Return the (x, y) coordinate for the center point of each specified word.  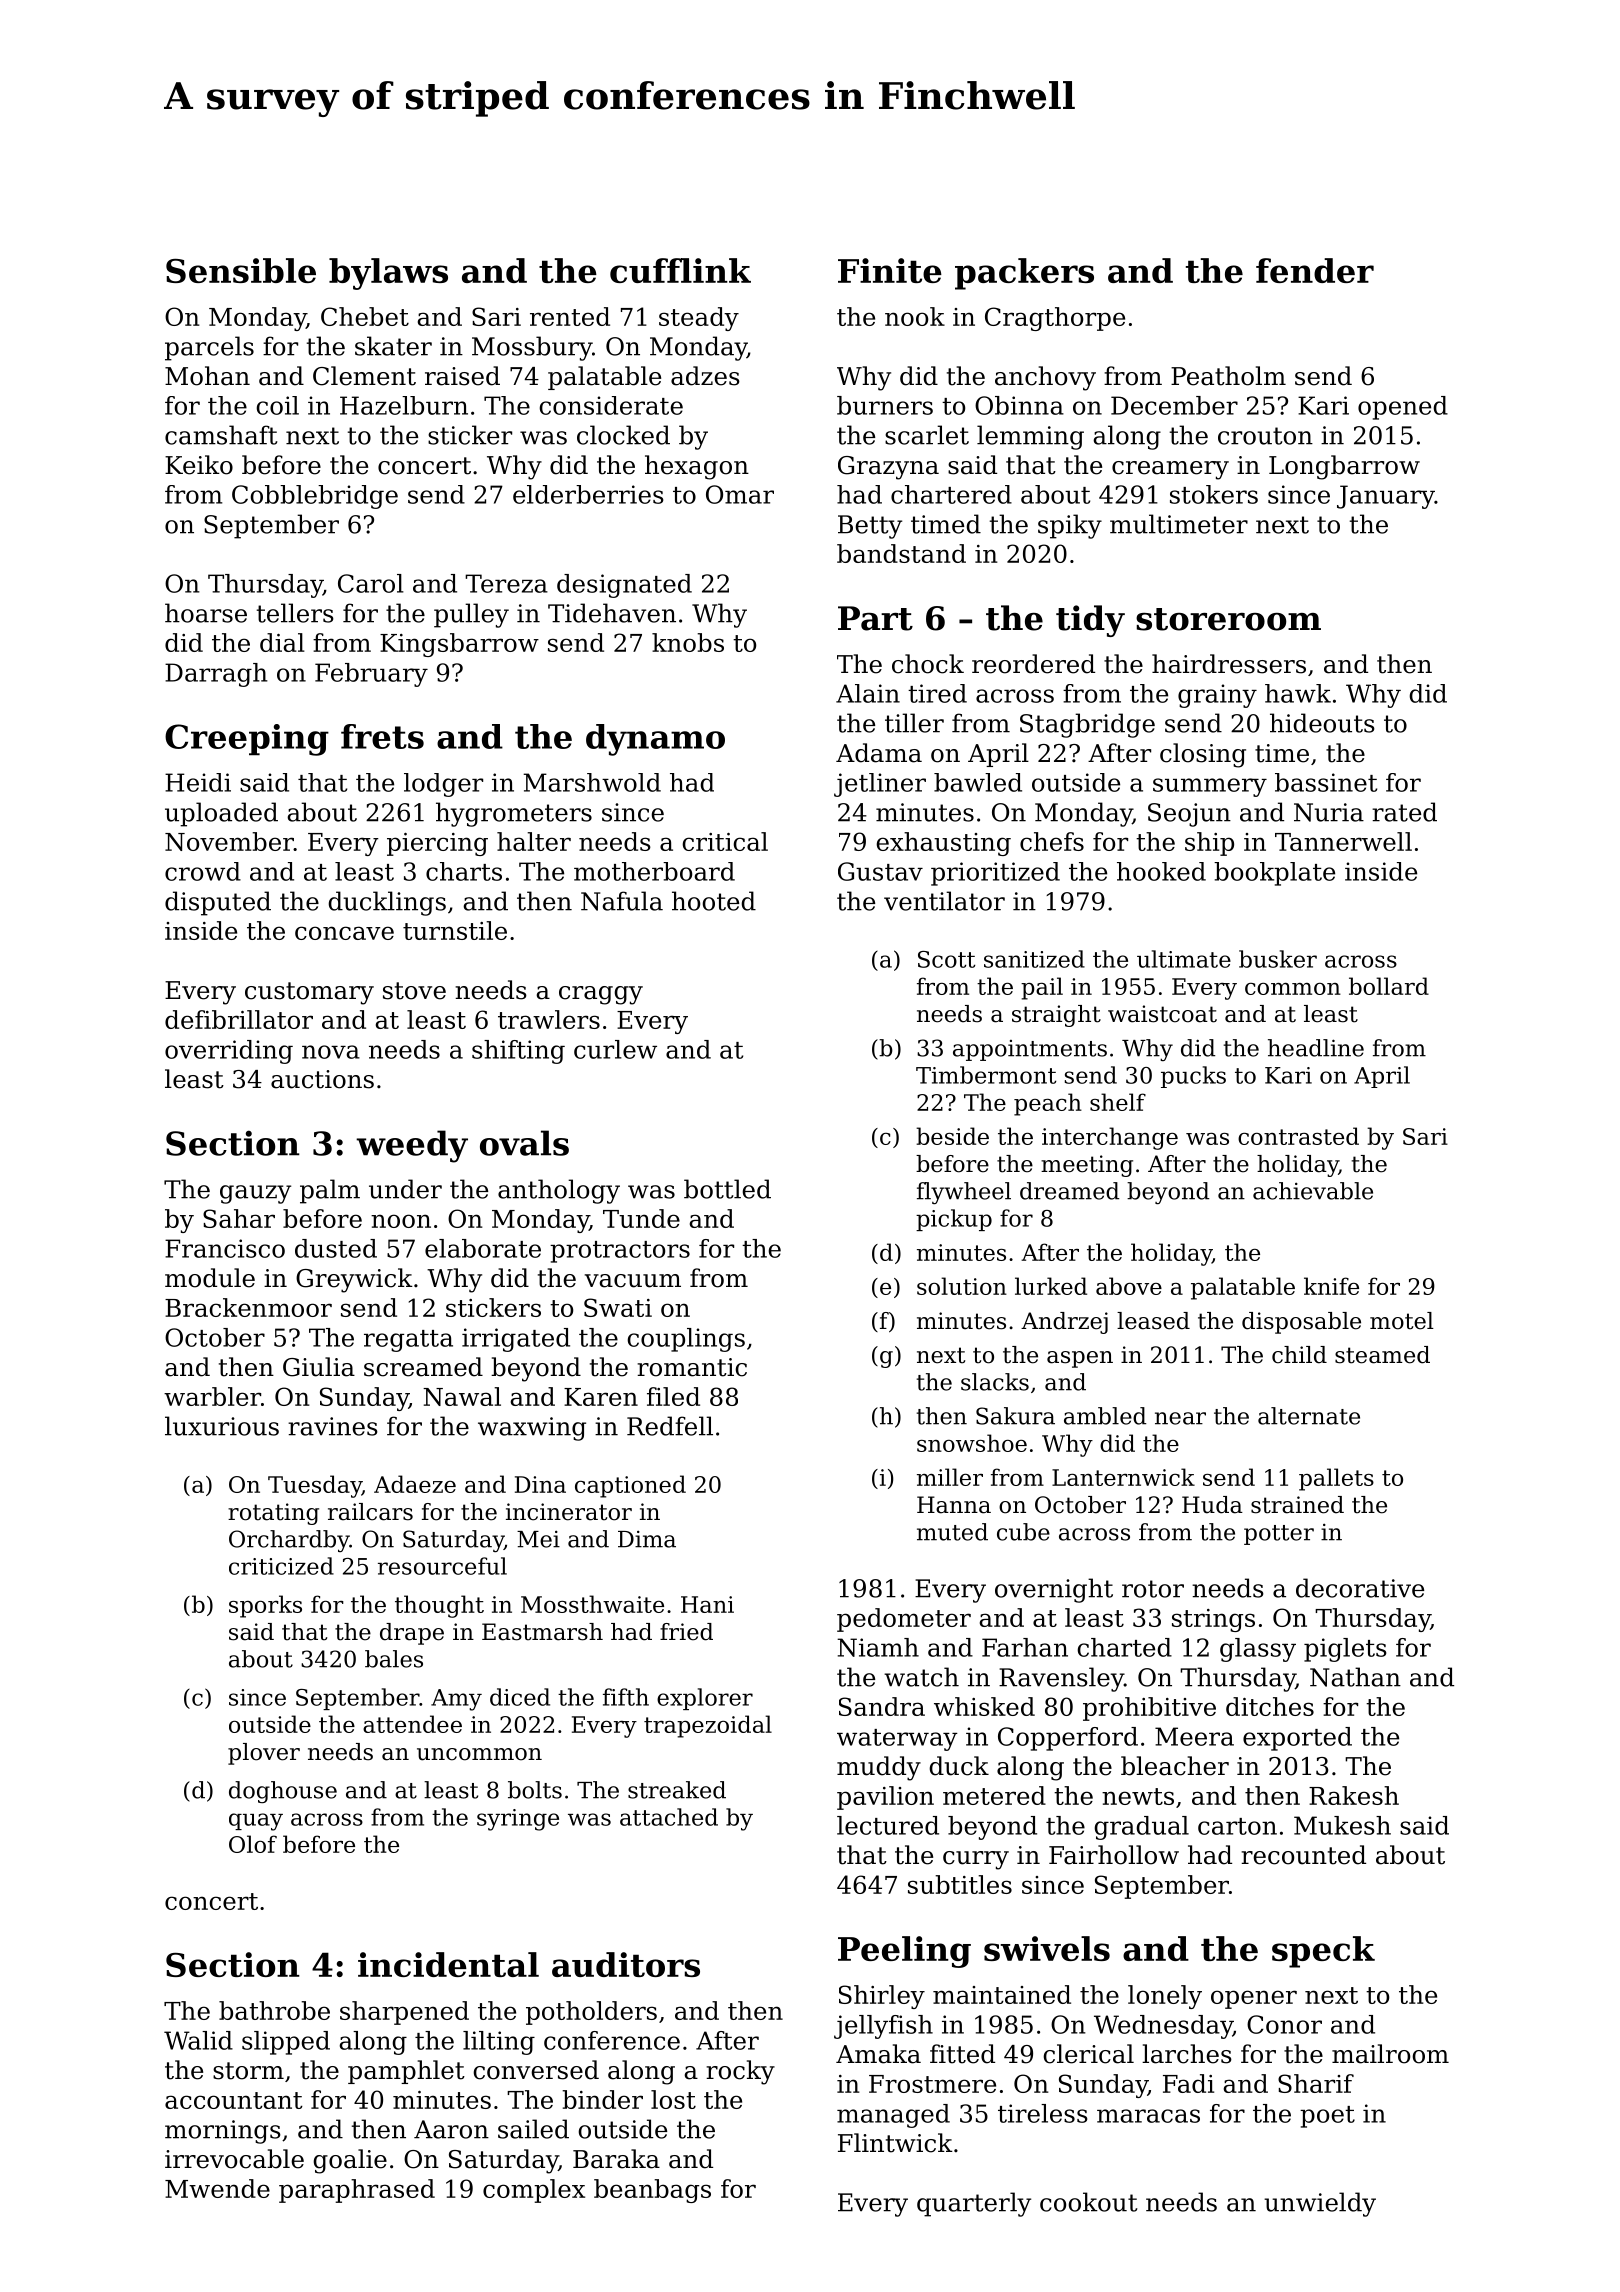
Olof (253, 1844)
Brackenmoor (248, 1307)
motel (1402, 1321)
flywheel (964, 1193)
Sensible (241, 270)
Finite (890, 270)
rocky (740, 2072)
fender (1315, 270)
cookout (1088, 2202)
